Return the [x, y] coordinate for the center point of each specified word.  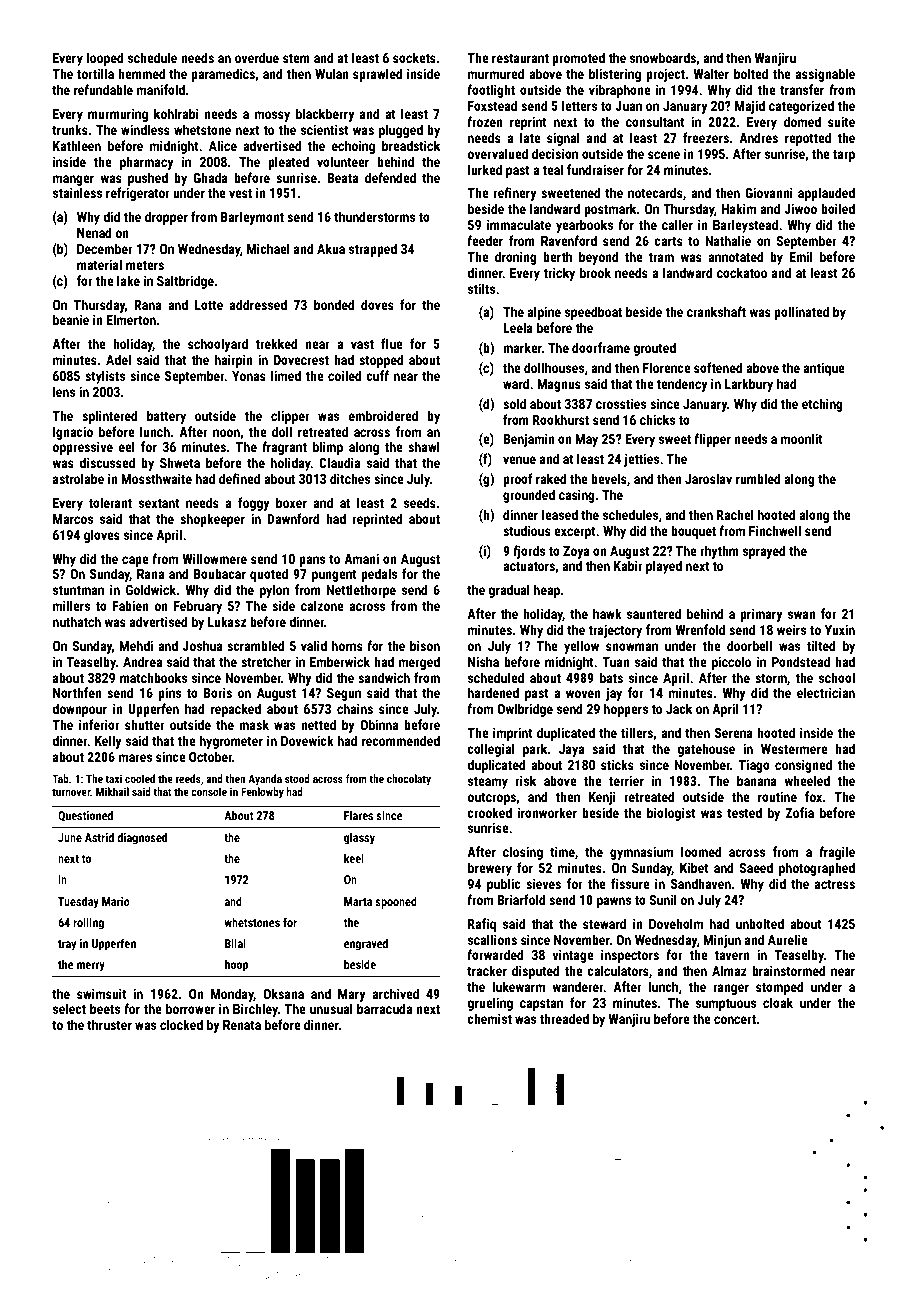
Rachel [735, 514]
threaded [564, 1018]
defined [239, 478]
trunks [70, 129]
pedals [379, 575]
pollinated [801, 313]
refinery [515, 194]
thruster [109, 1024]
